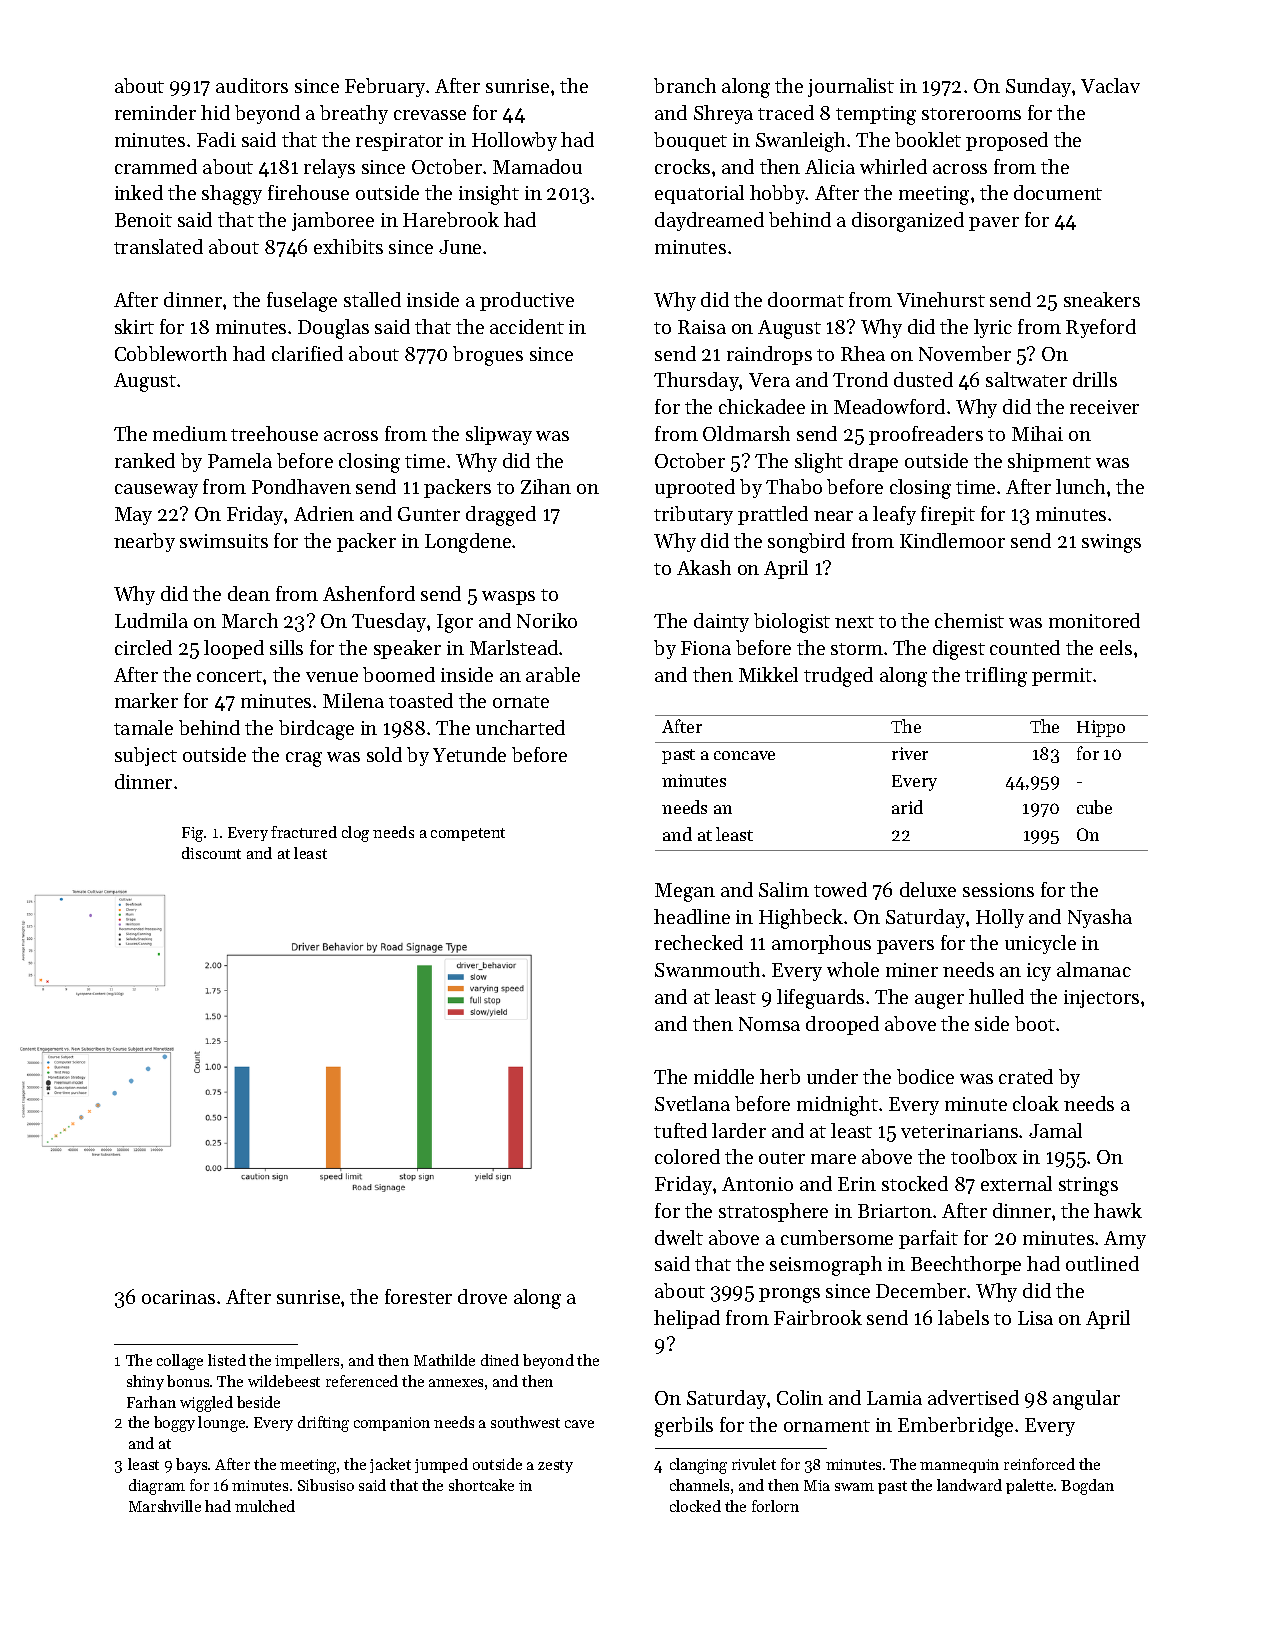 The width and height of the page is (1262, 1633). I want to click on branch, so click(685, 85).
